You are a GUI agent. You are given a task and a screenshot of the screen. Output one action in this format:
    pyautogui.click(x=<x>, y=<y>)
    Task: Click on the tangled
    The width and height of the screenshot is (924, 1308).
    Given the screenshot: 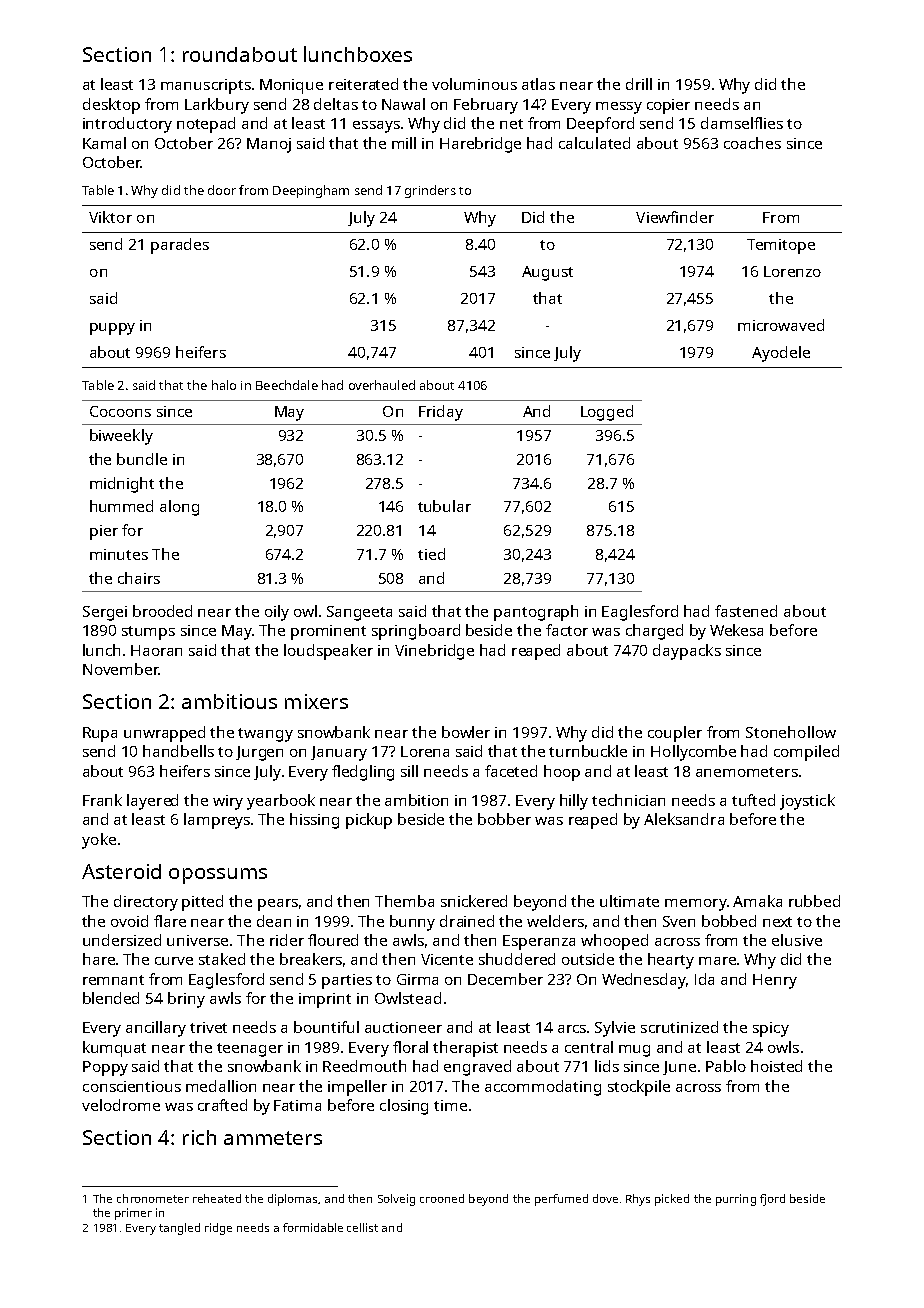 What is the action you would take?
    pyautogui.click(x=179, y=1229)
